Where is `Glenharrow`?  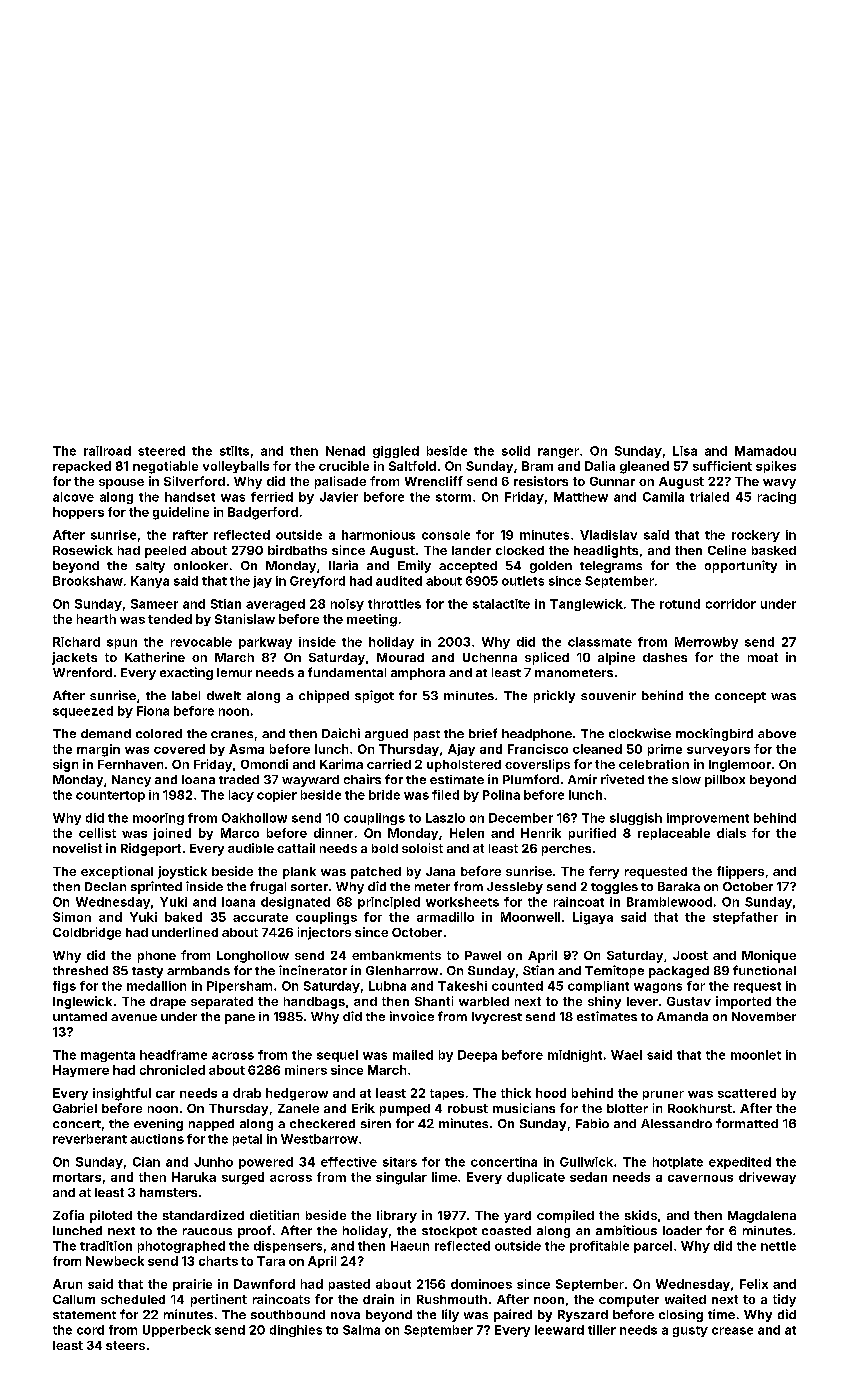 Glenharrow is located at coordinates (402, 970).
